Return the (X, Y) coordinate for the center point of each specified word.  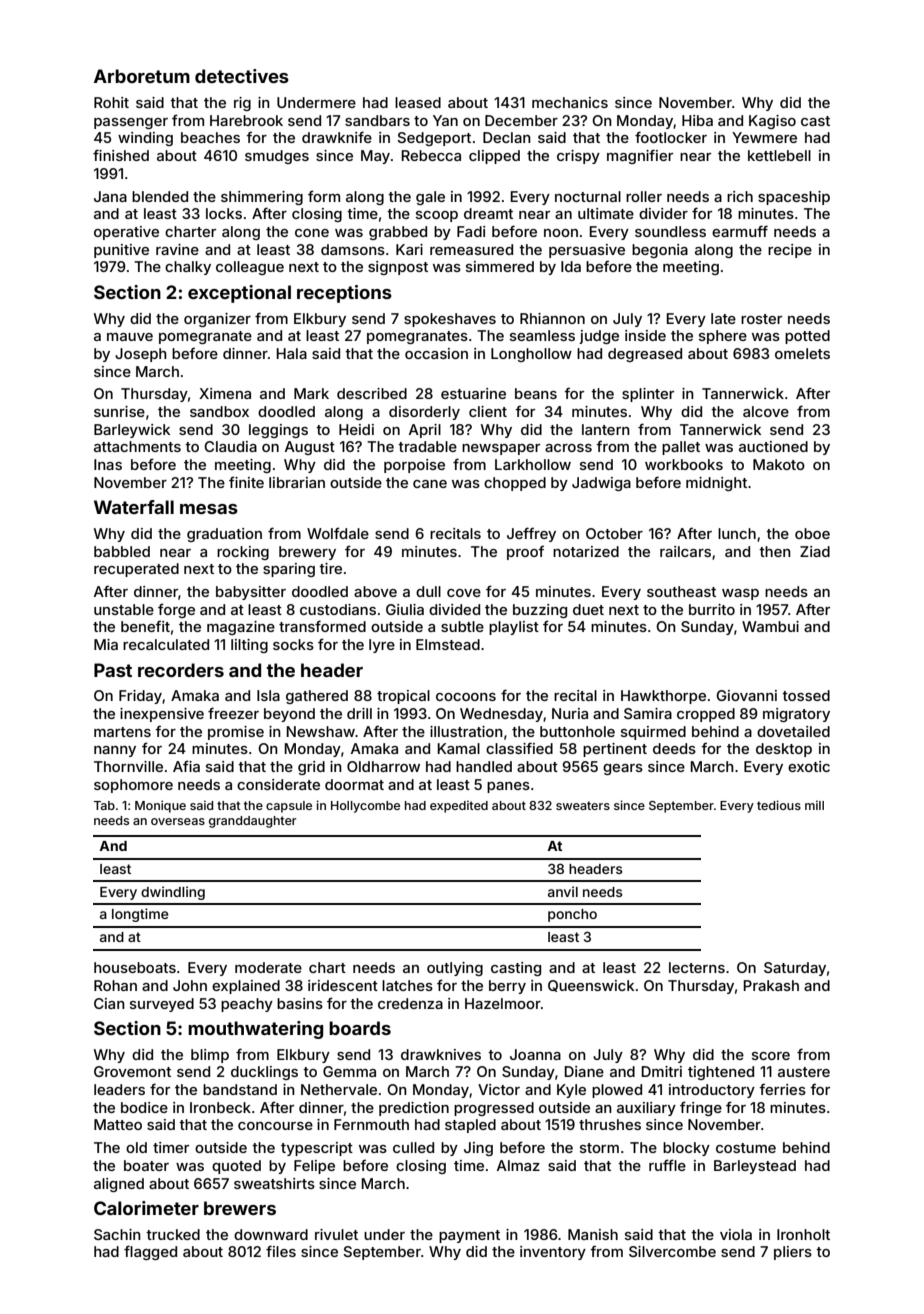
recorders (181, 670)
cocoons (466, 697)
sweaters (583, 805)
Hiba (697, 120)
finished (121, 155)
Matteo (118, 1124)
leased (418, 102)
